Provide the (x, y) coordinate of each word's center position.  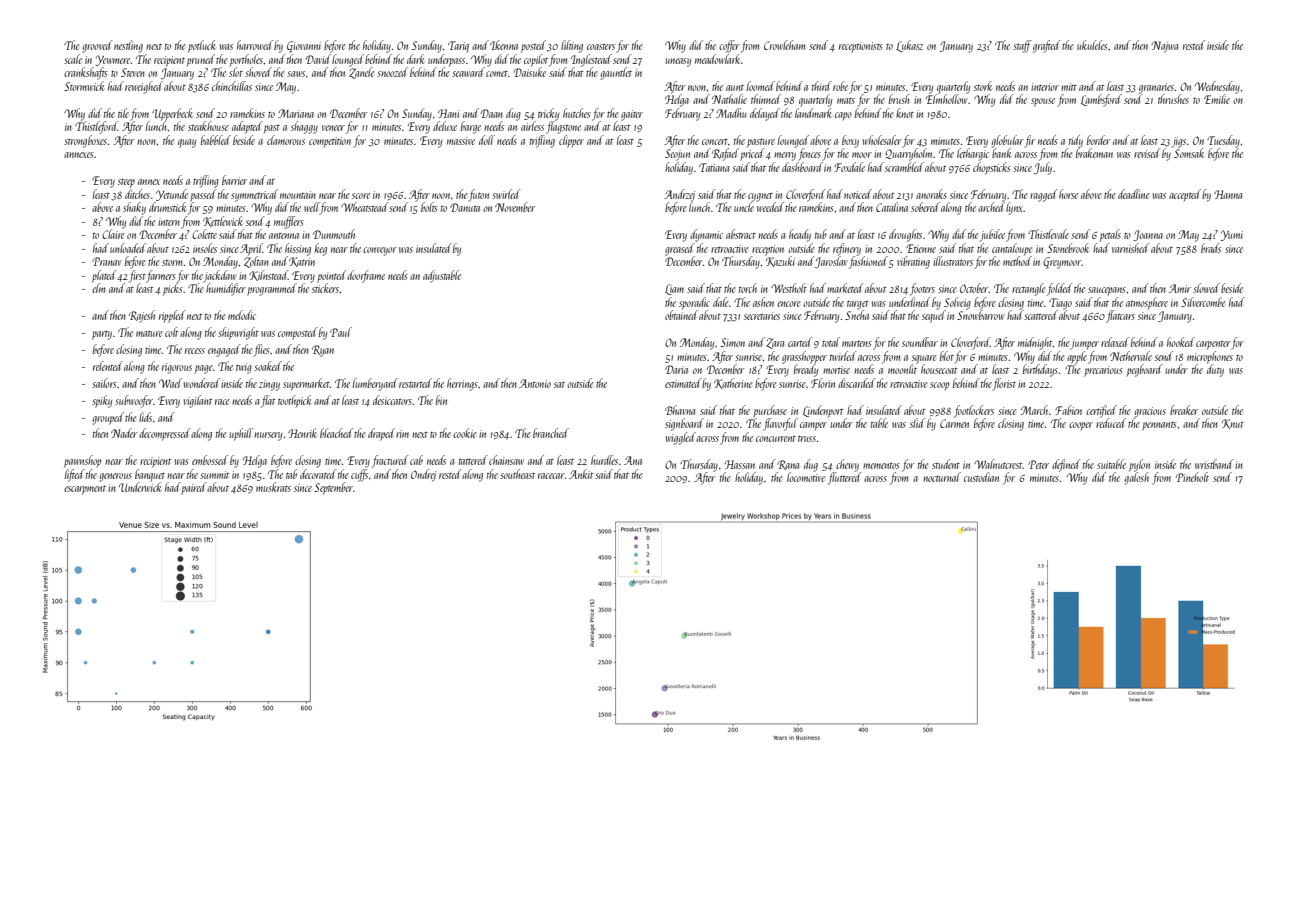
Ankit (581, 474)
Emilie (1217, 99)
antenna (284, 236)
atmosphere (1147, 303)
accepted (1185, 195)
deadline (1133, 194)
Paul (341, 332)
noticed (858, 194)
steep (126, 183)
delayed (765, 114)
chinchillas (232, 86)
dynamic (706, 235)
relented (108, 366)
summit (214, 475)
